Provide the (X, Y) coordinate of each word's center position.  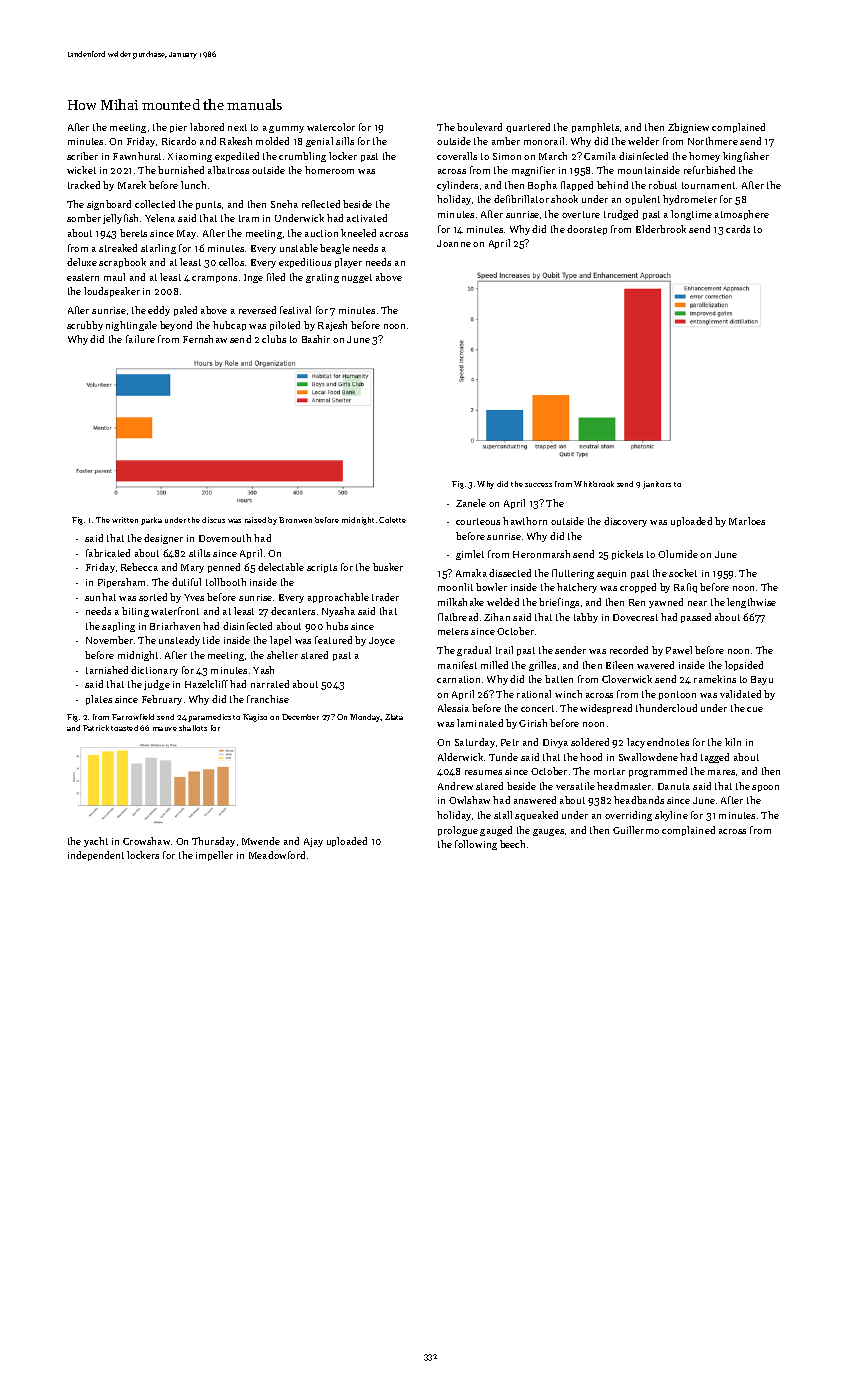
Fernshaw (205, 339)
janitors (657, 485)
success (538, 485)
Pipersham (121, 583)
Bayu (762, 680)
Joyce (382, 641)
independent (96, 856)
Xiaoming (190, 157)
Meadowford (277, 855)
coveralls (457, 156)
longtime (691, 215)
